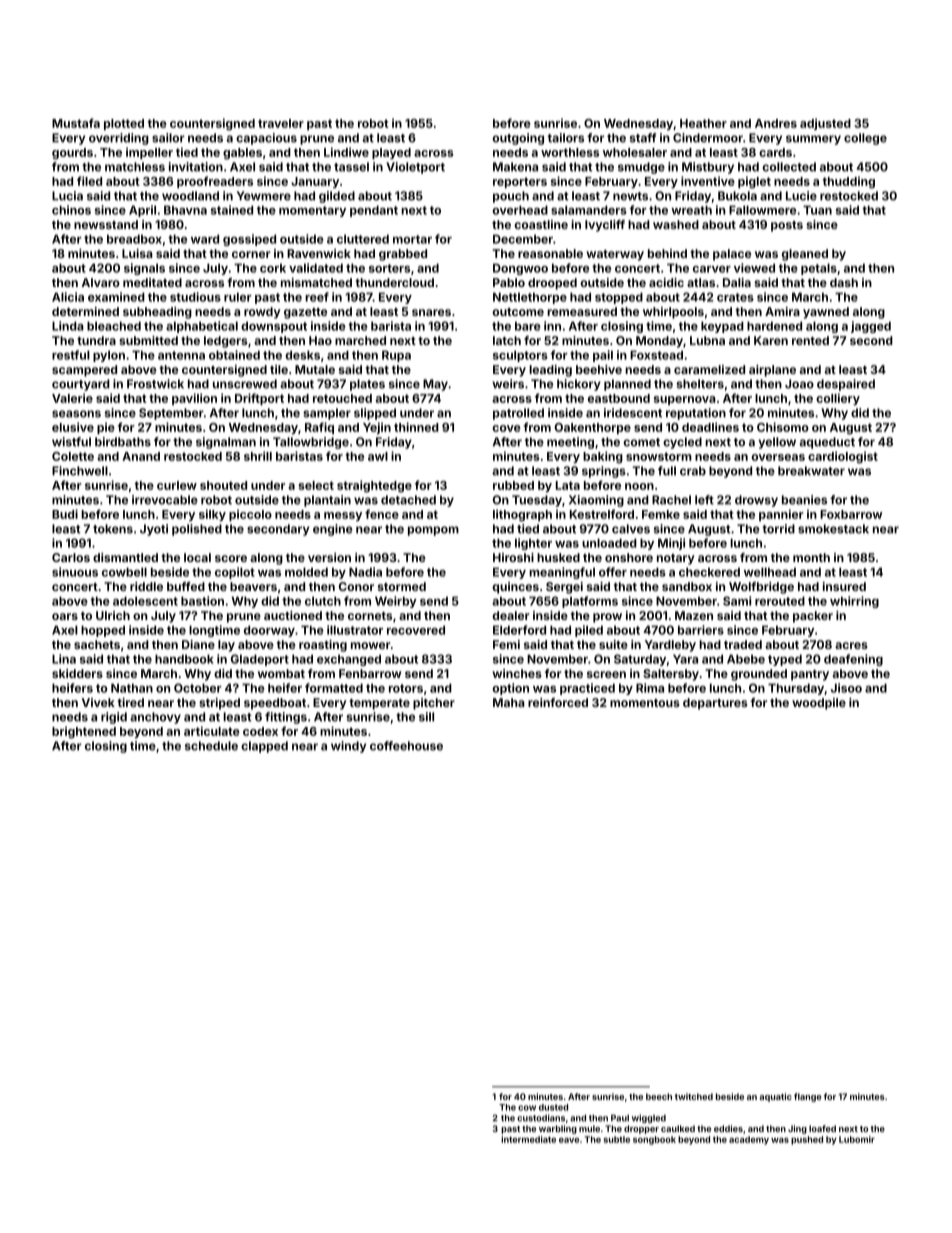 Image resolution: width=952 pixels, height=1233 pixels. What do you see at coordinates (825, 124) in the screenshot?
I see `adjusted` at bounding box center [825, 124].
